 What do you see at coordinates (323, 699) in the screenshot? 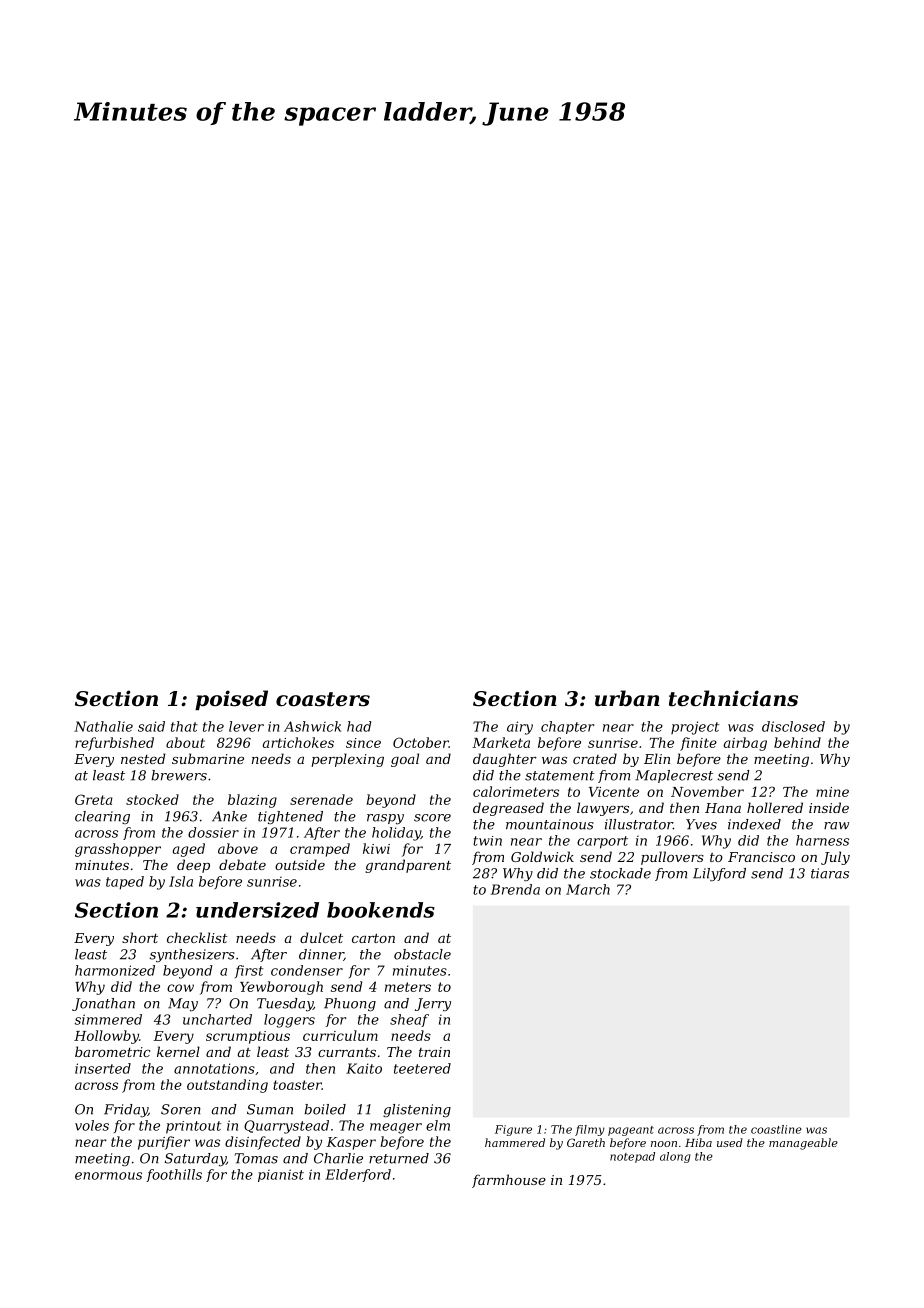
I see `coasters` at bounding box center [323, 699].
